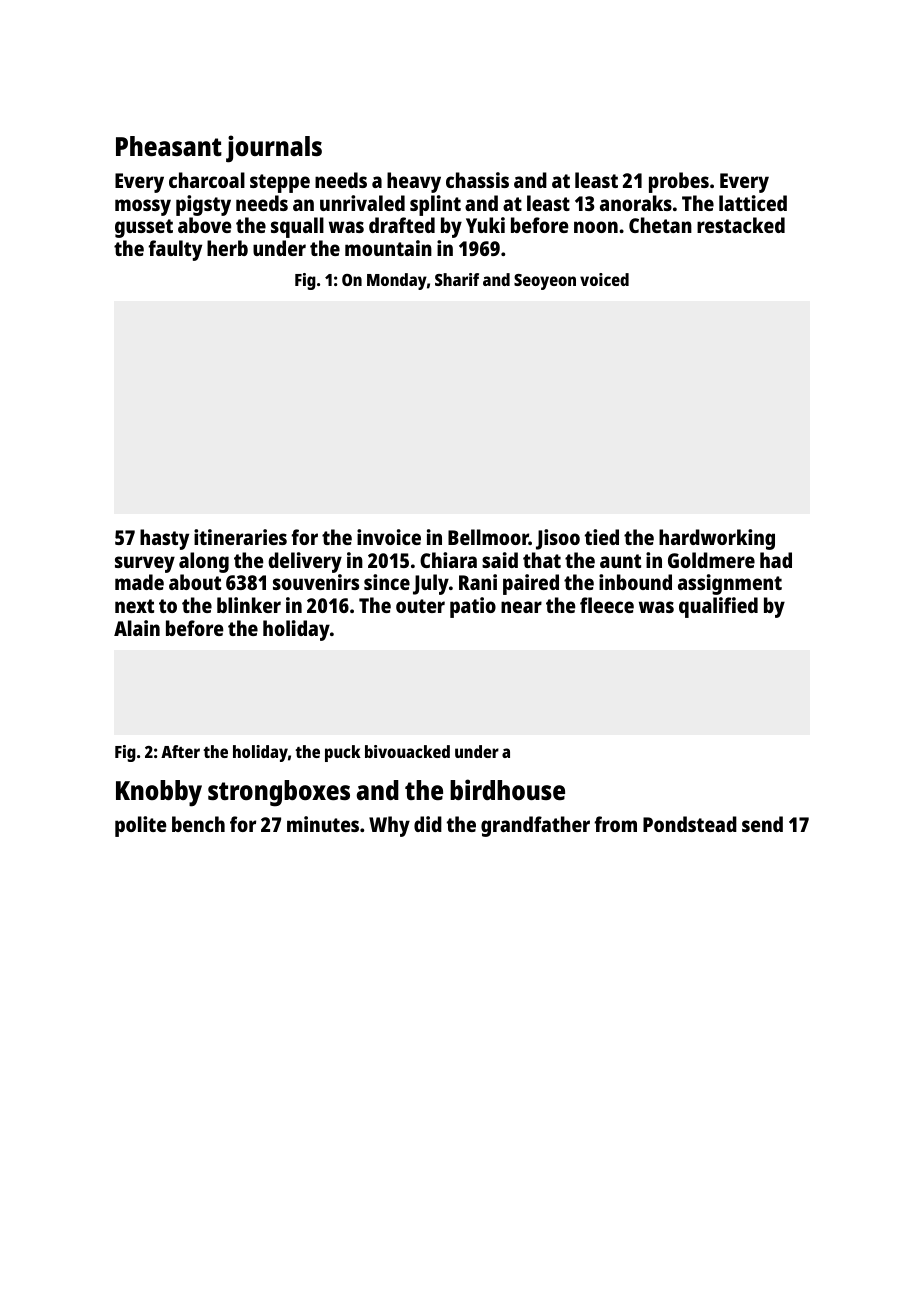 This page has height=1311, width=924. Describe the element at coordinates (414, 182) in the page. I see `heavy` at that location.
